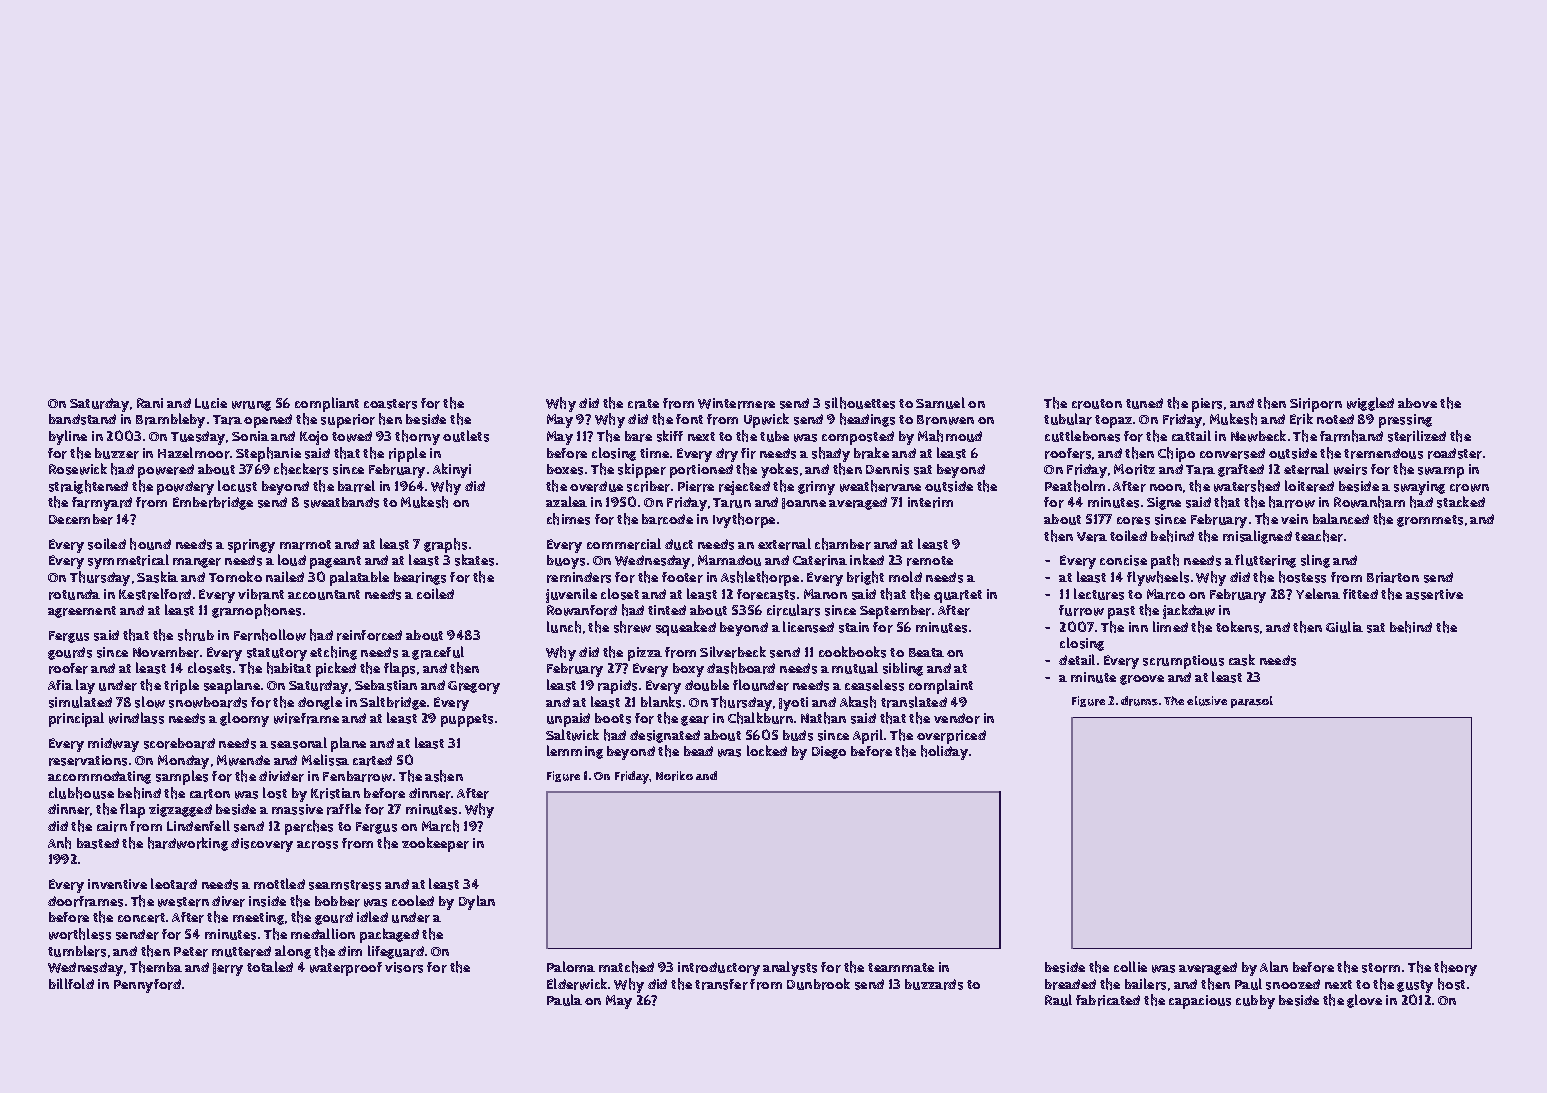  I want to click on quartet, so click(958, 596).
